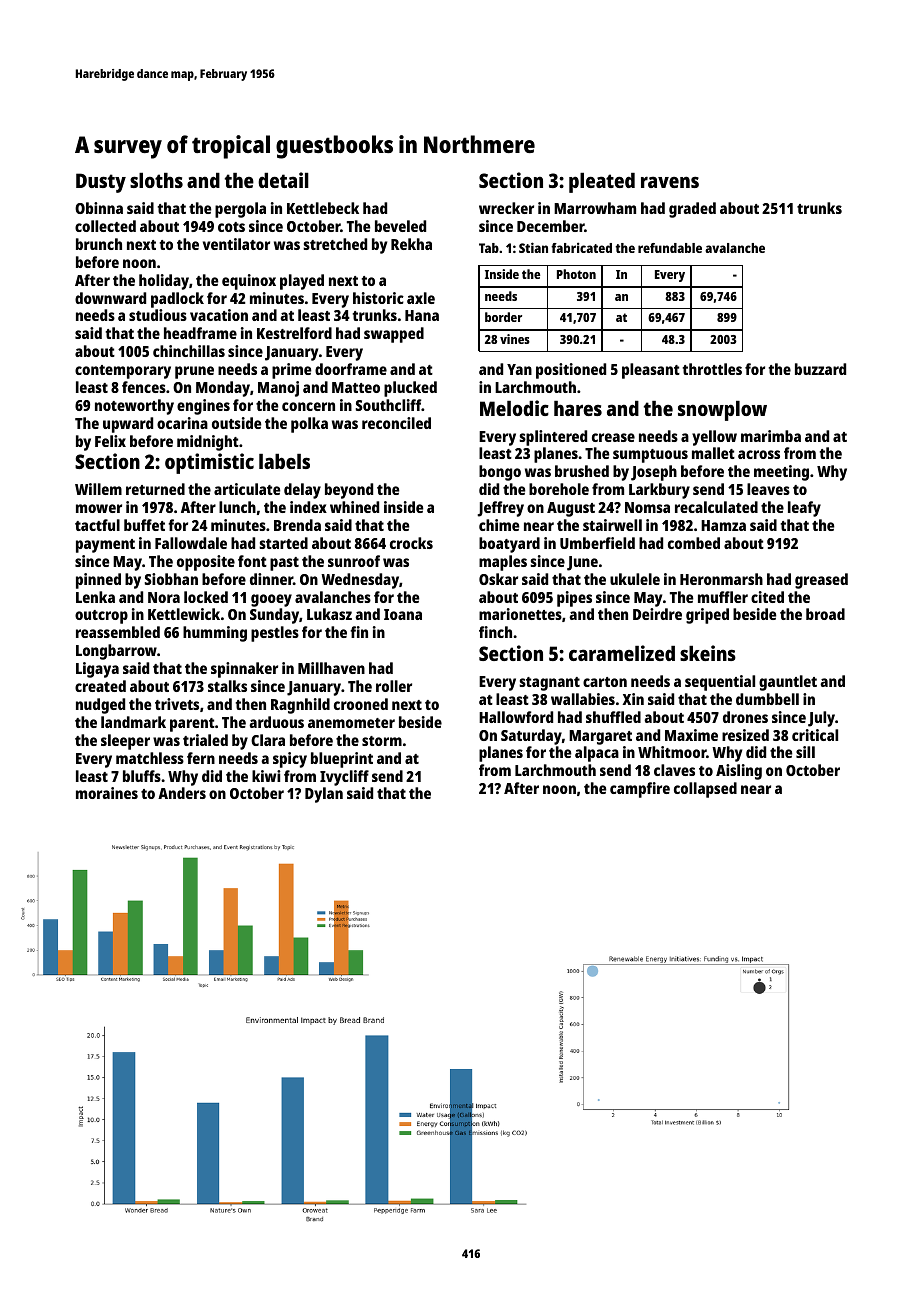  What do you see at coordinates (503, 317) in the screenshot?
I see `border` at bounding box center [503, 317].
